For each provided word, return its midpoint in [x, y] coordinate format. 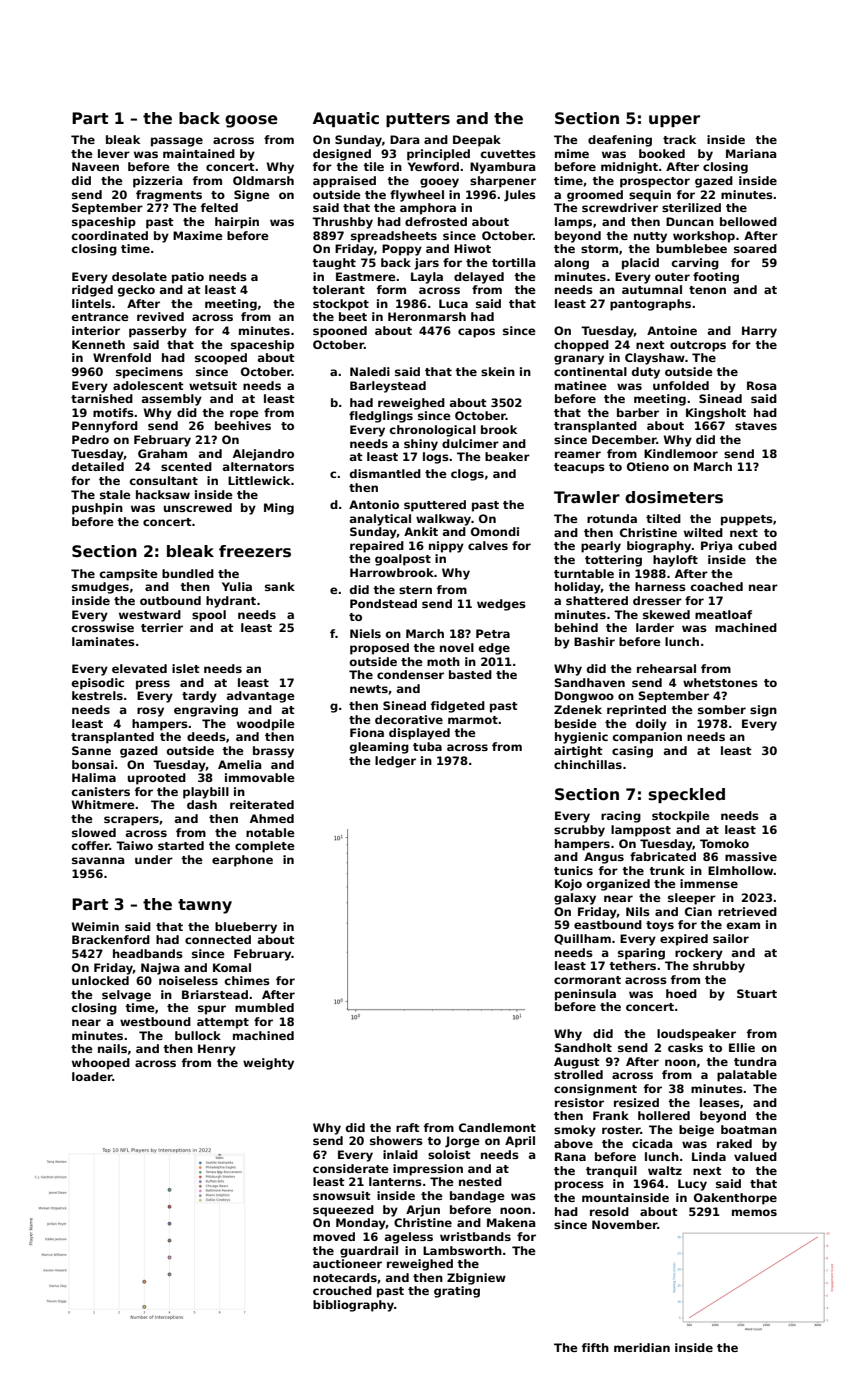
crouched [342, 1290]
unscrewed [198, 507]
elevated [139, 668]
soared [755, 248]
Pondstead [383, 603]
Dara [405, 139]
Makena [511, 1222]
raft [408, 1127]
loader [92, 1076]
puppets [747, 520]
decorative [409, 719]
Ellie [742, 1047]
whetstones [720, 682]
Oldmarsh [263, 180]
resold [609, 1211]
